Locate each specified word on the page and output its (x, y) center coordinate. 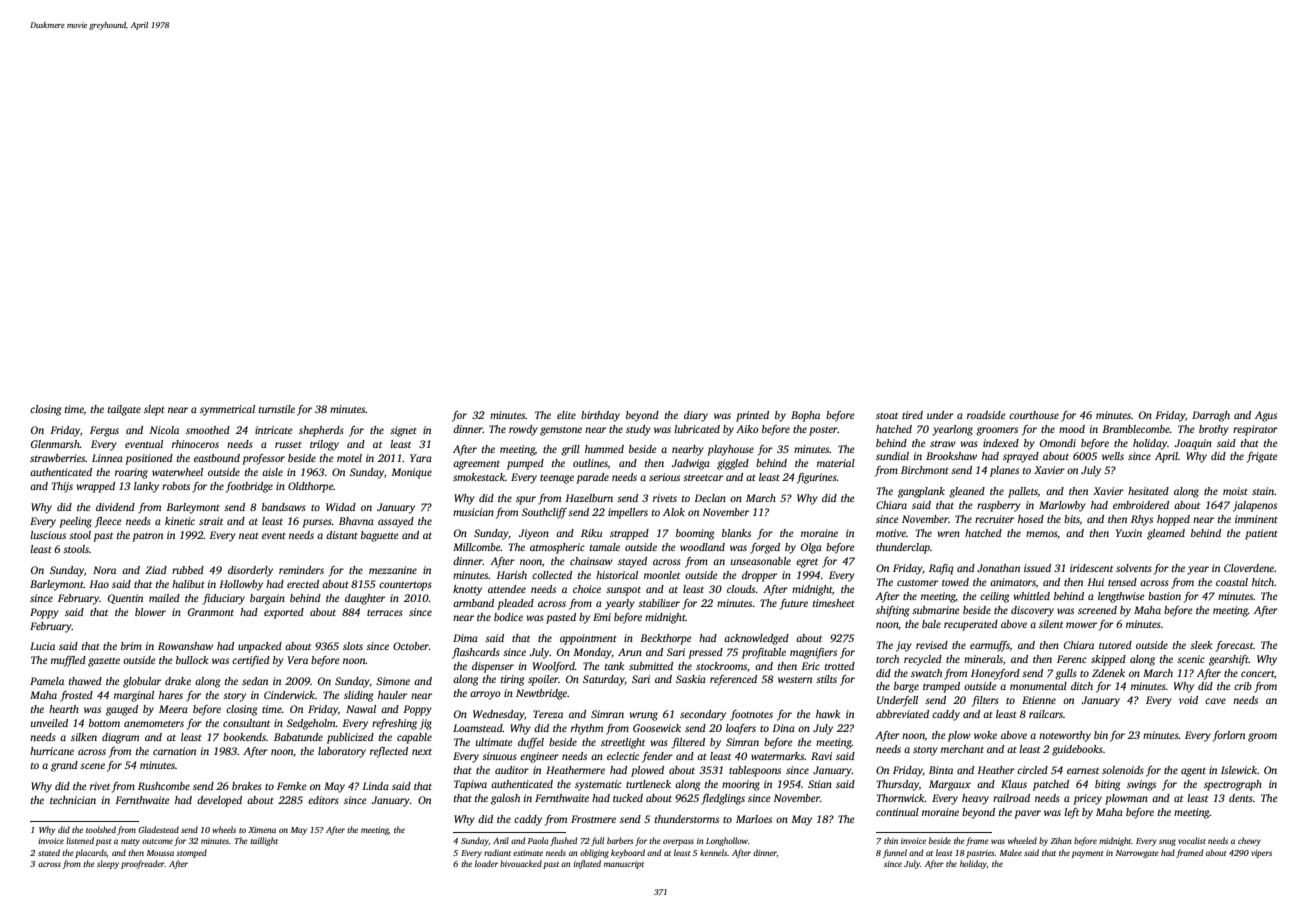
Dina (784, 728)
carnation (174, 751)
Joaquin (1193, 444)
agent (1193, 772)
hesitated (1148, 491)
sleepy (108, 864)
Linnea (107, 458)
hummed (604, 449)
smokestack (479, 477)
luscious (48, 535)
